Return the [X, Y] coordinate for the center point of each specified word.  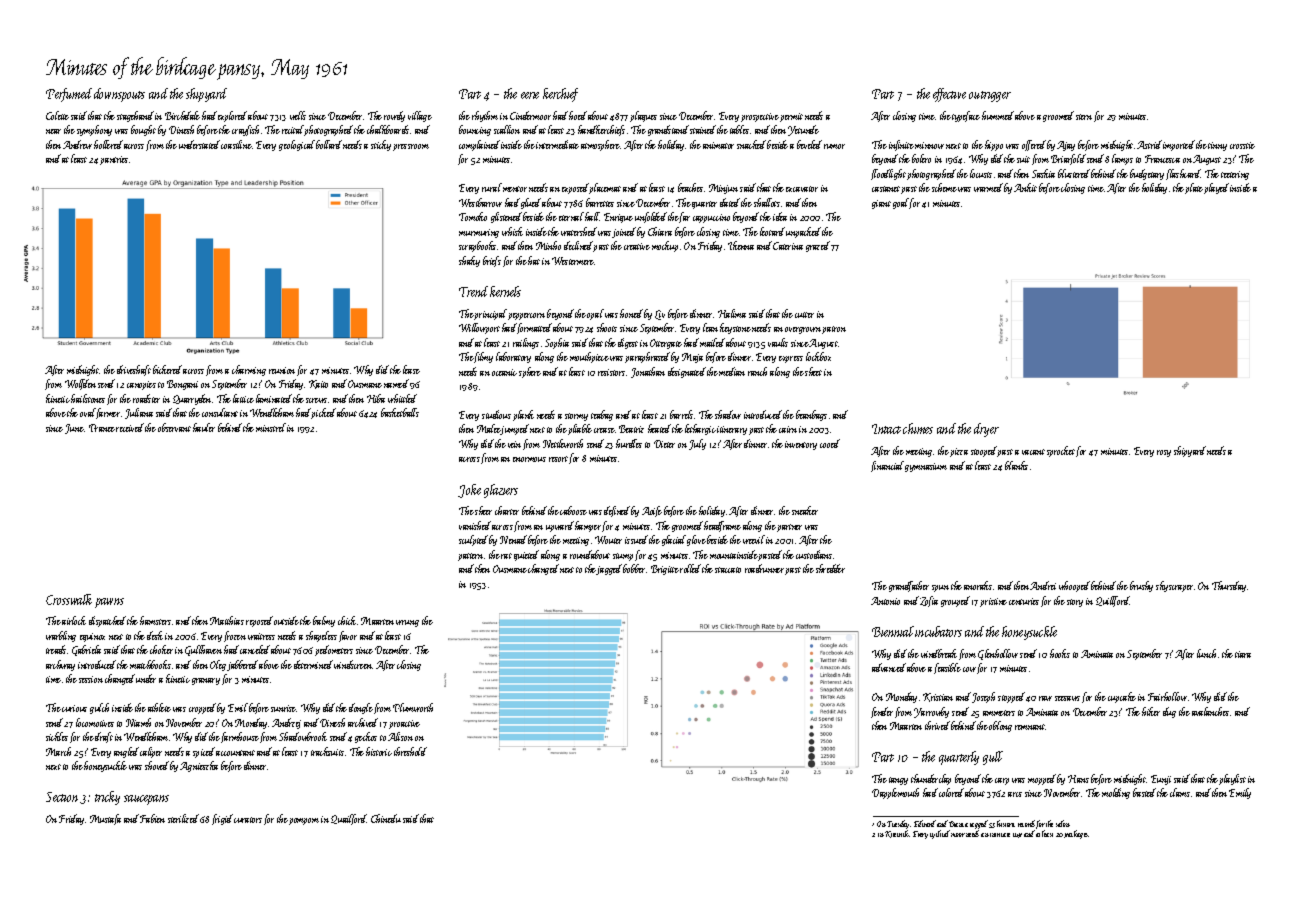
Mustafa [105, 819]
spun [940, 588]
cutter [804, 315]
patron [834, 330]
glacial [674, 540]
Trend [473, 291]
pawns [109, 603]
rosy [1164, 453]
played [1216, 188]
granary [206, 681]
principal [490, 314]
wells [298, 115]
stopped [1011, 697]
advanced [889, 667]
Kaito [318, 384]
